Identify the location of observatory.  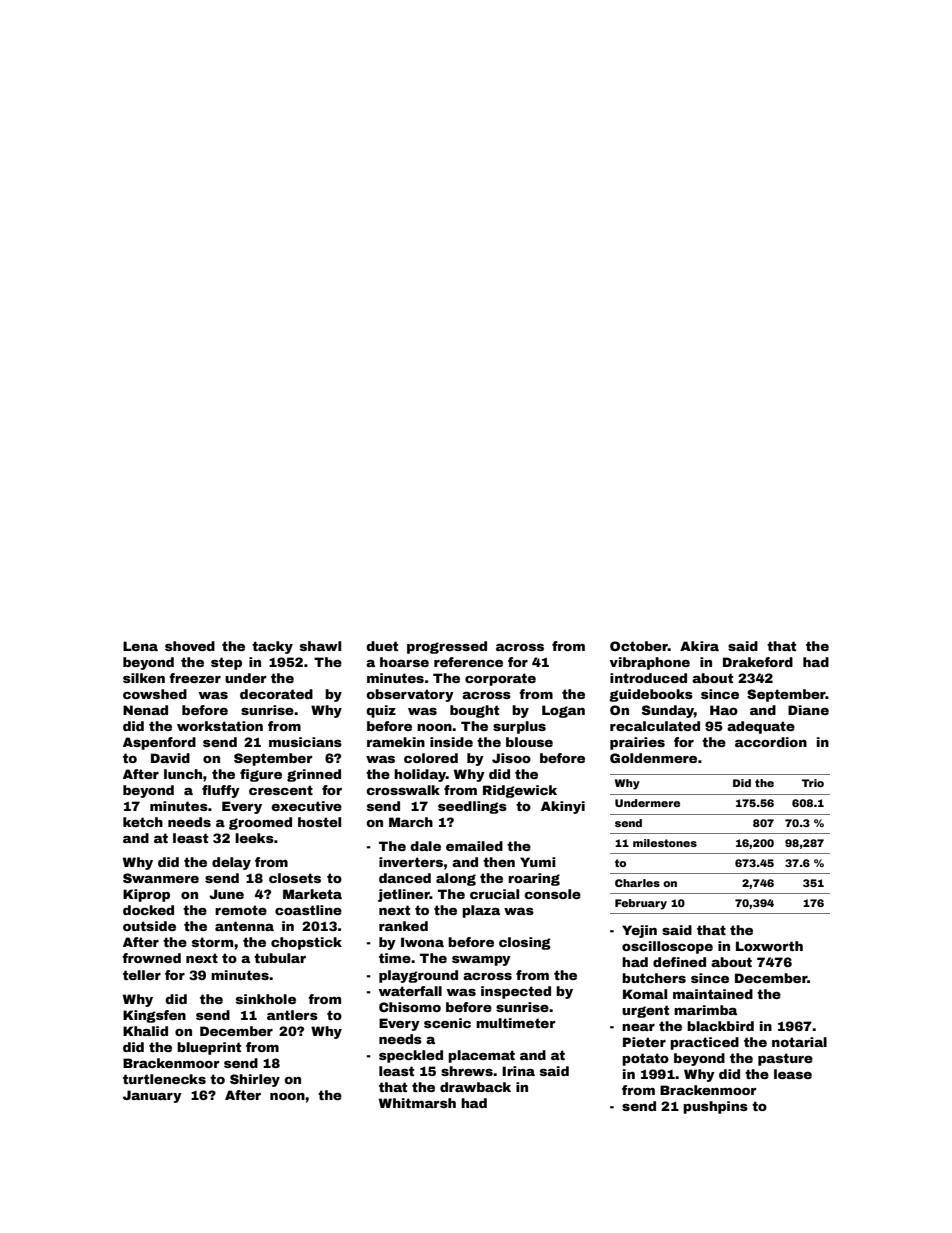
(410, 695).
